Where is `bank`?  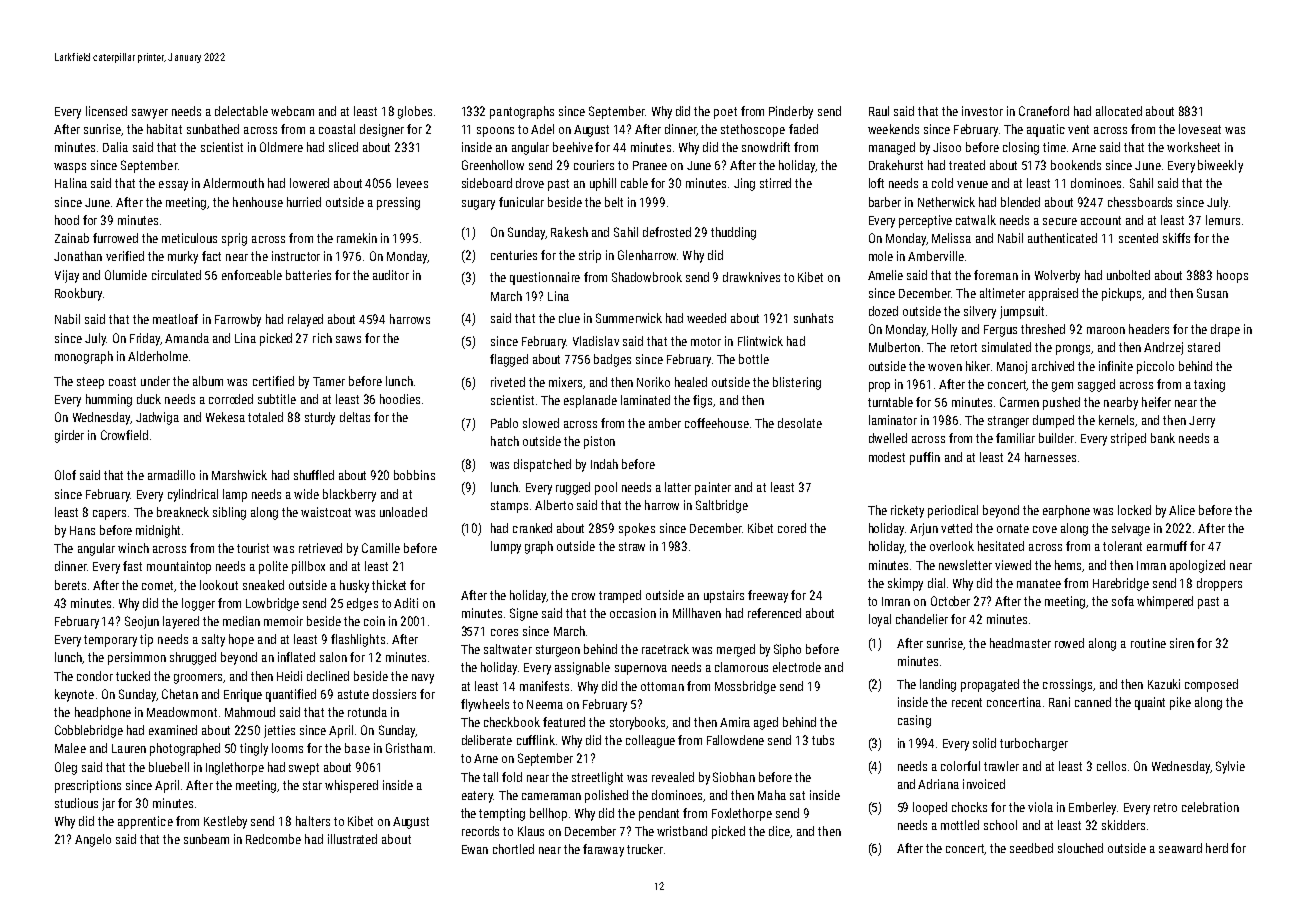 bank is located at coordinates (1163, 438).
